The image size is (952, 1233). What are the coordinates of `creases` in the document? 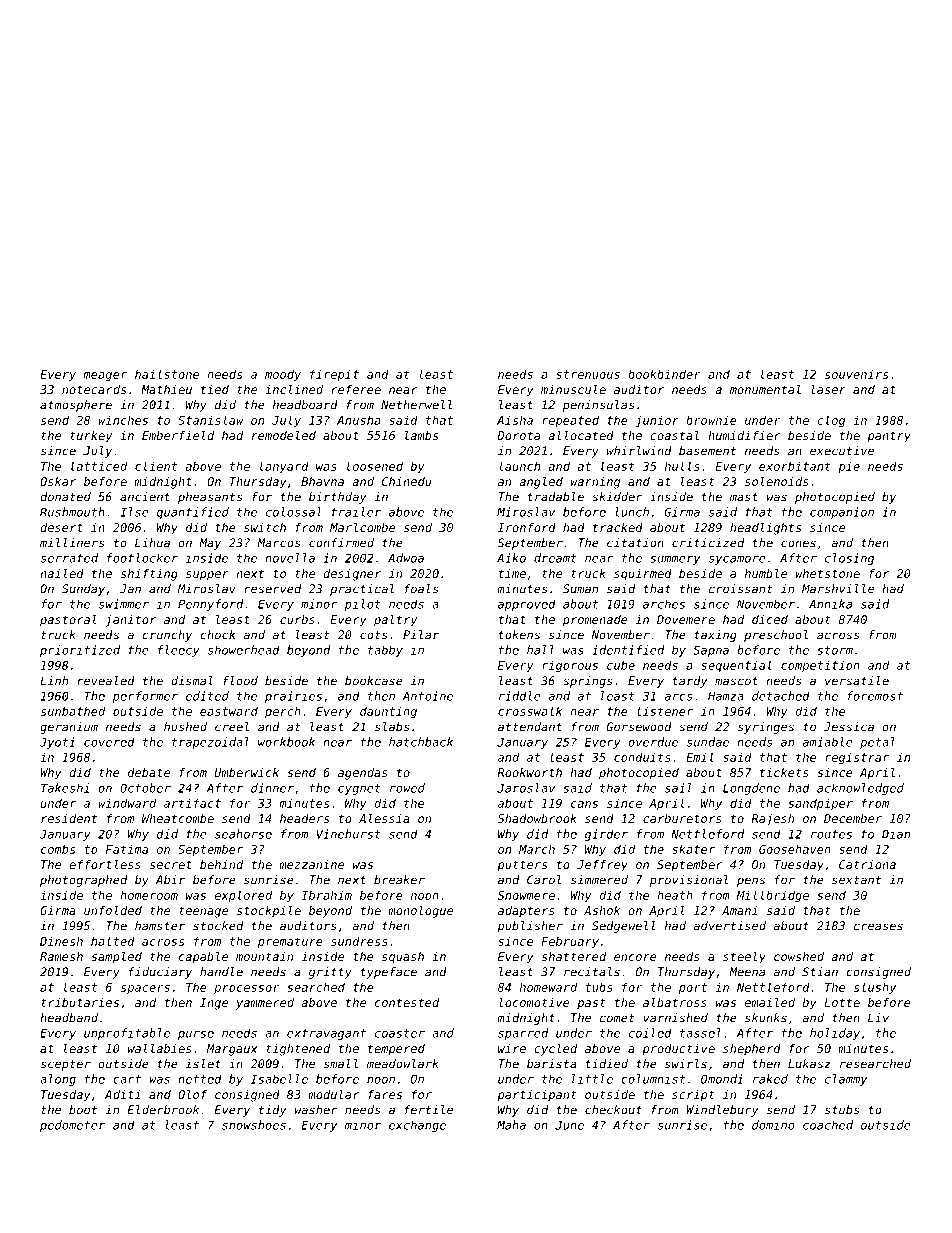 It's located at (878, 927).
